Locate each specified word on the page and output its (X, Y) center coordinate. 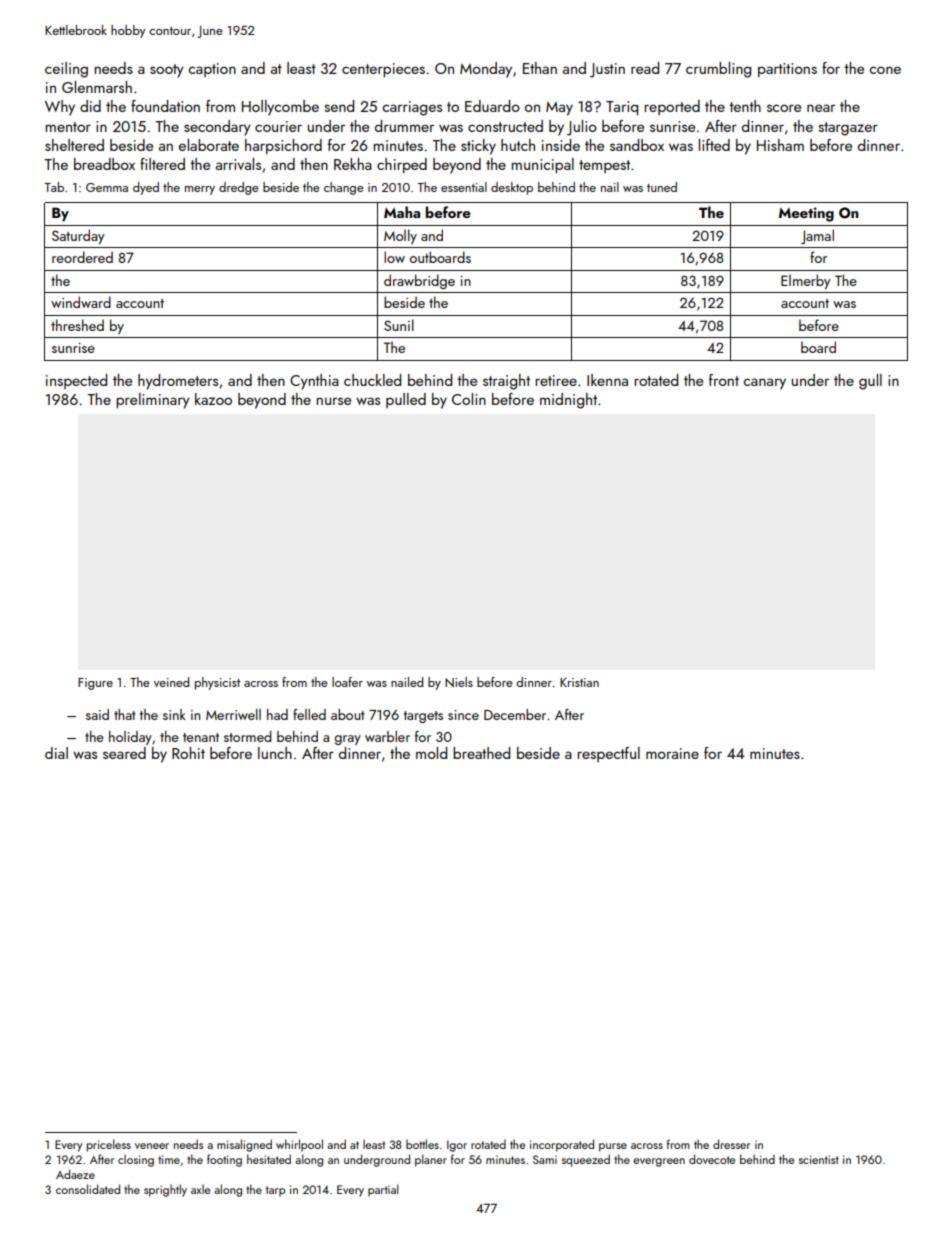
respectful (608, 754)
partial (383, 1190)
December (515, 714)
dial (56, 753)
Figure (95, 684)
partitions (787, 70)
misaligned (244, 1145)
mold (431, 753)
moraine (672, 753)
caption (212, 70)
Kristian (579, 682)
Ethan (540, 68)
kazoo (213, 399)
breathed (481, 753)
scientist (819, 1159)
